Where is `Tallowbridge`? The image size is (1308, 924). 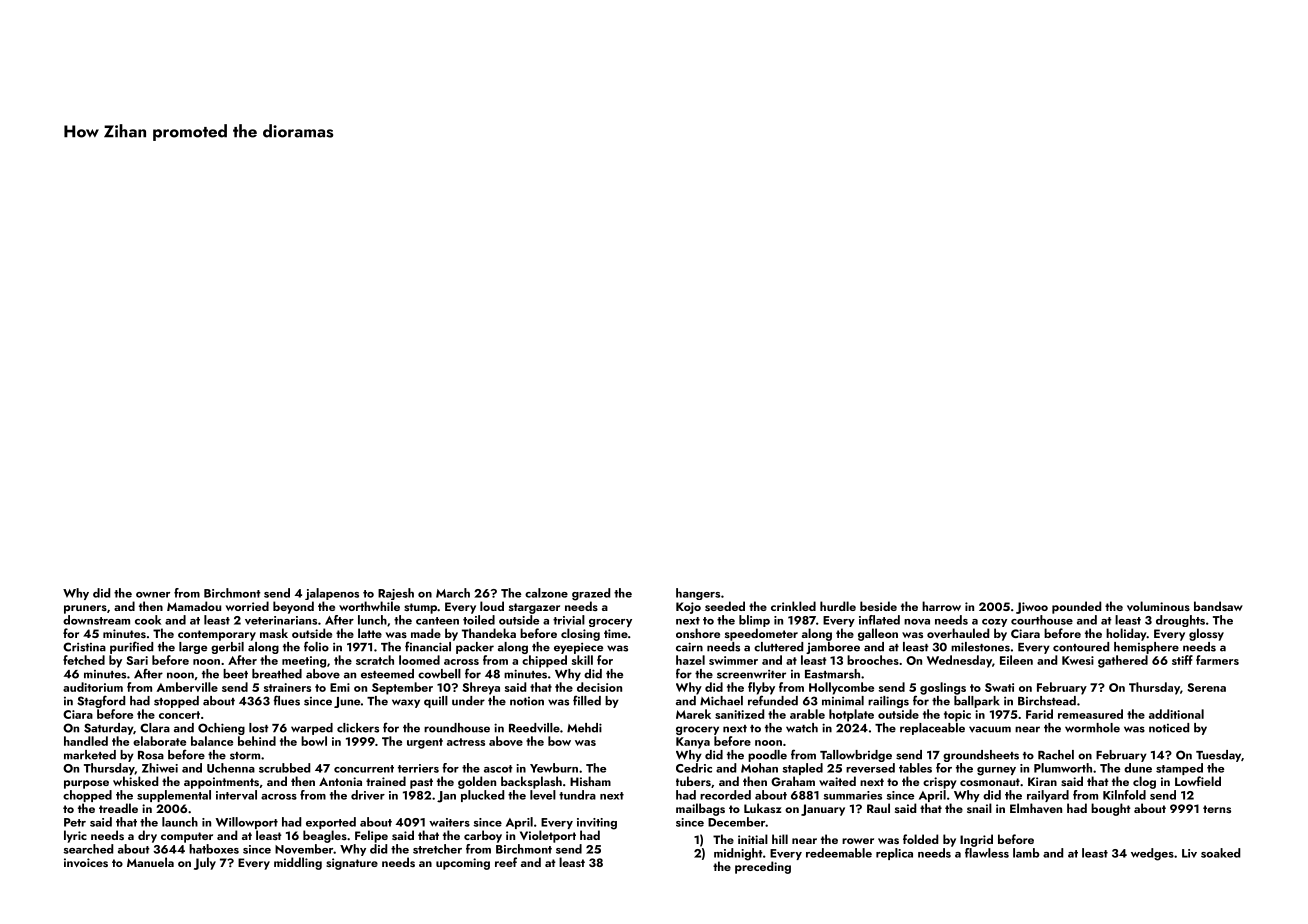 Tallowbridge is located at coordinates (856, 756).
